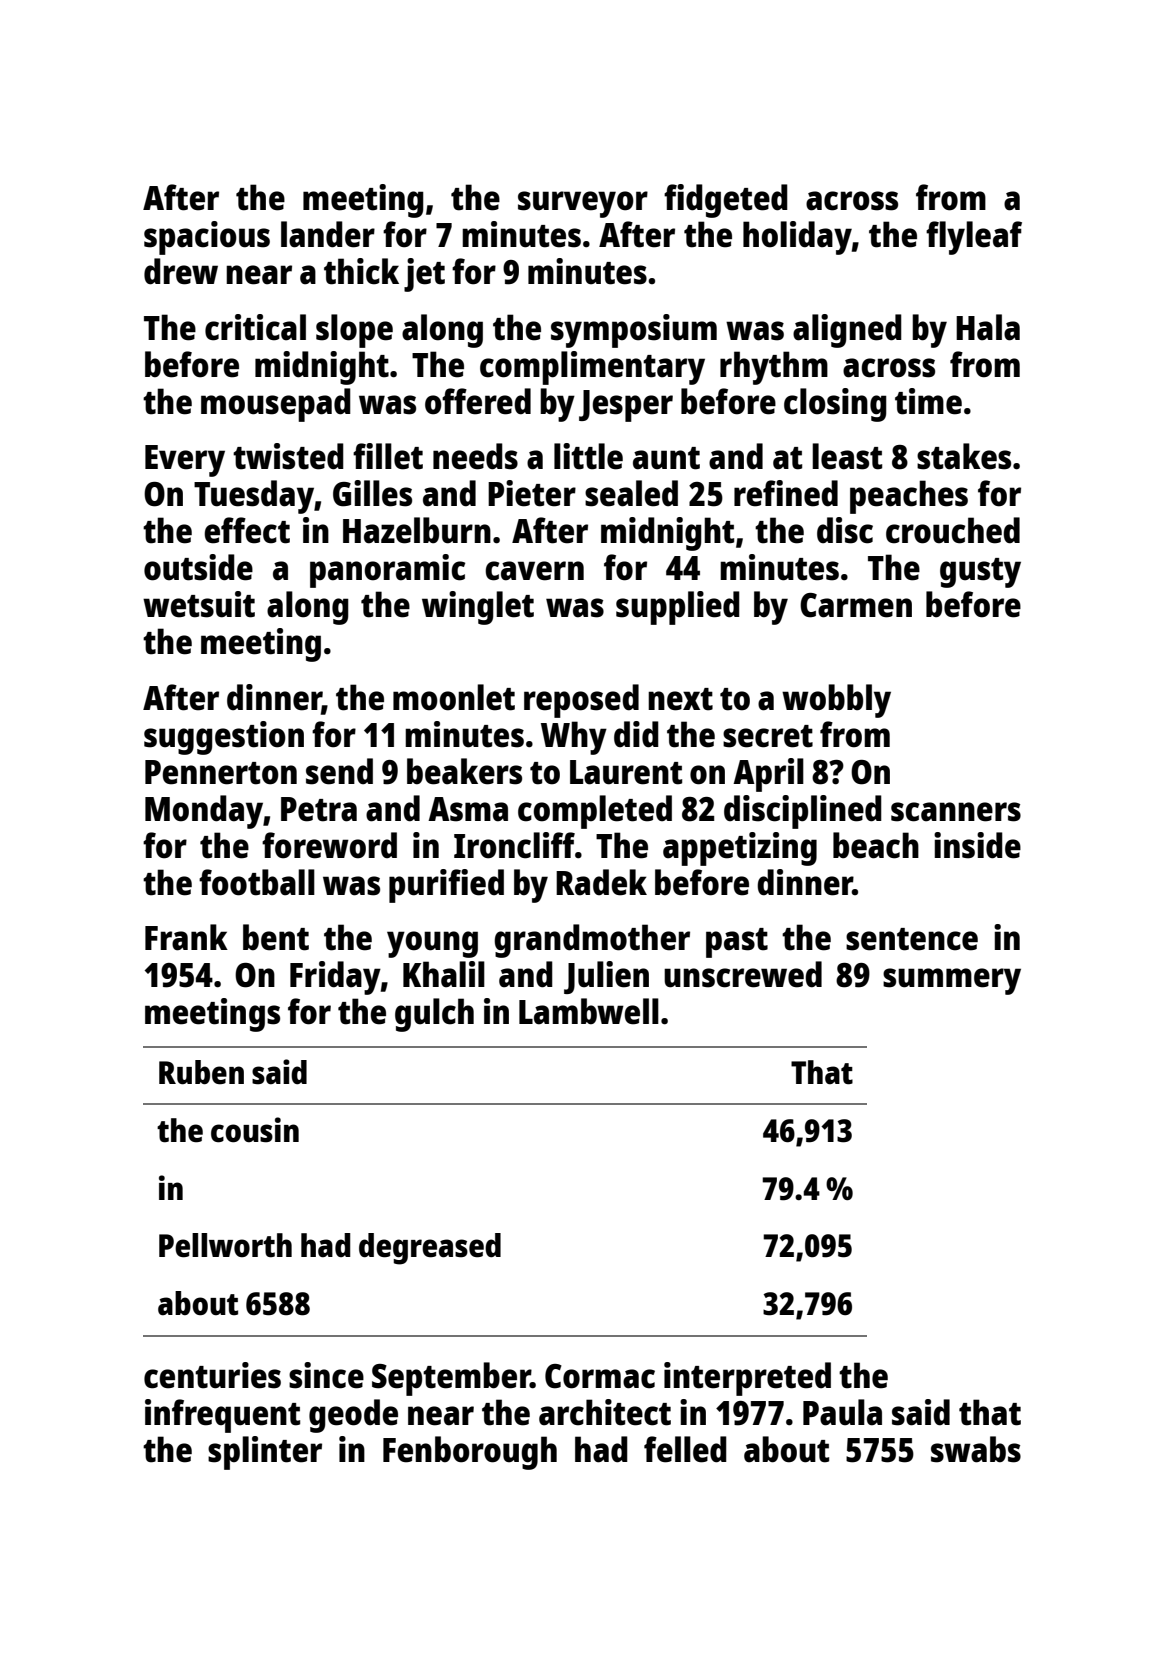 The height and width of the screenshot is (1654, 1165). I want to click on fidgeted, so click(726, 201).
